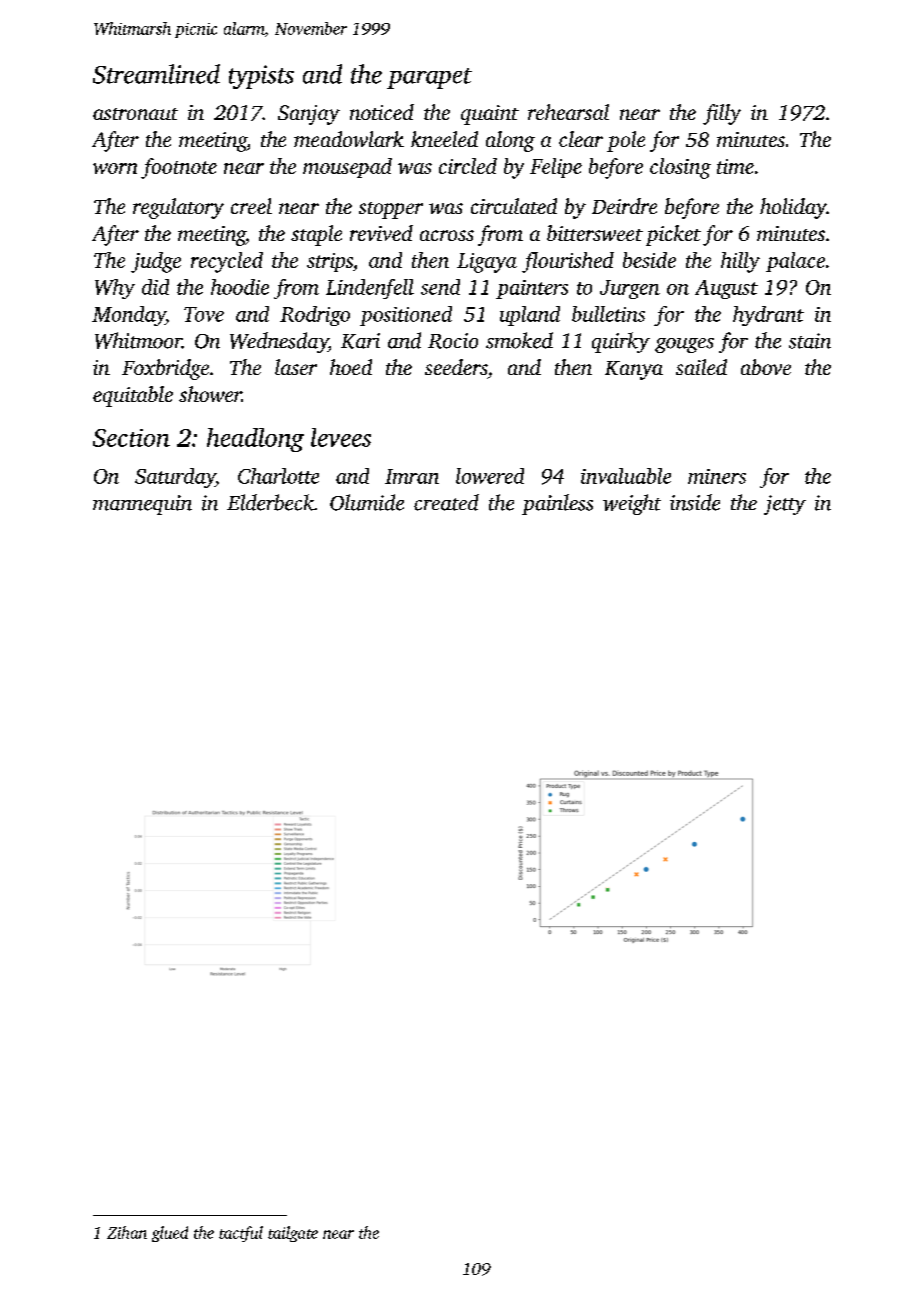 Image resolution: width=924 pixels, height=1311 pixels. I want to click on rehearsal, so click(568, 112).
